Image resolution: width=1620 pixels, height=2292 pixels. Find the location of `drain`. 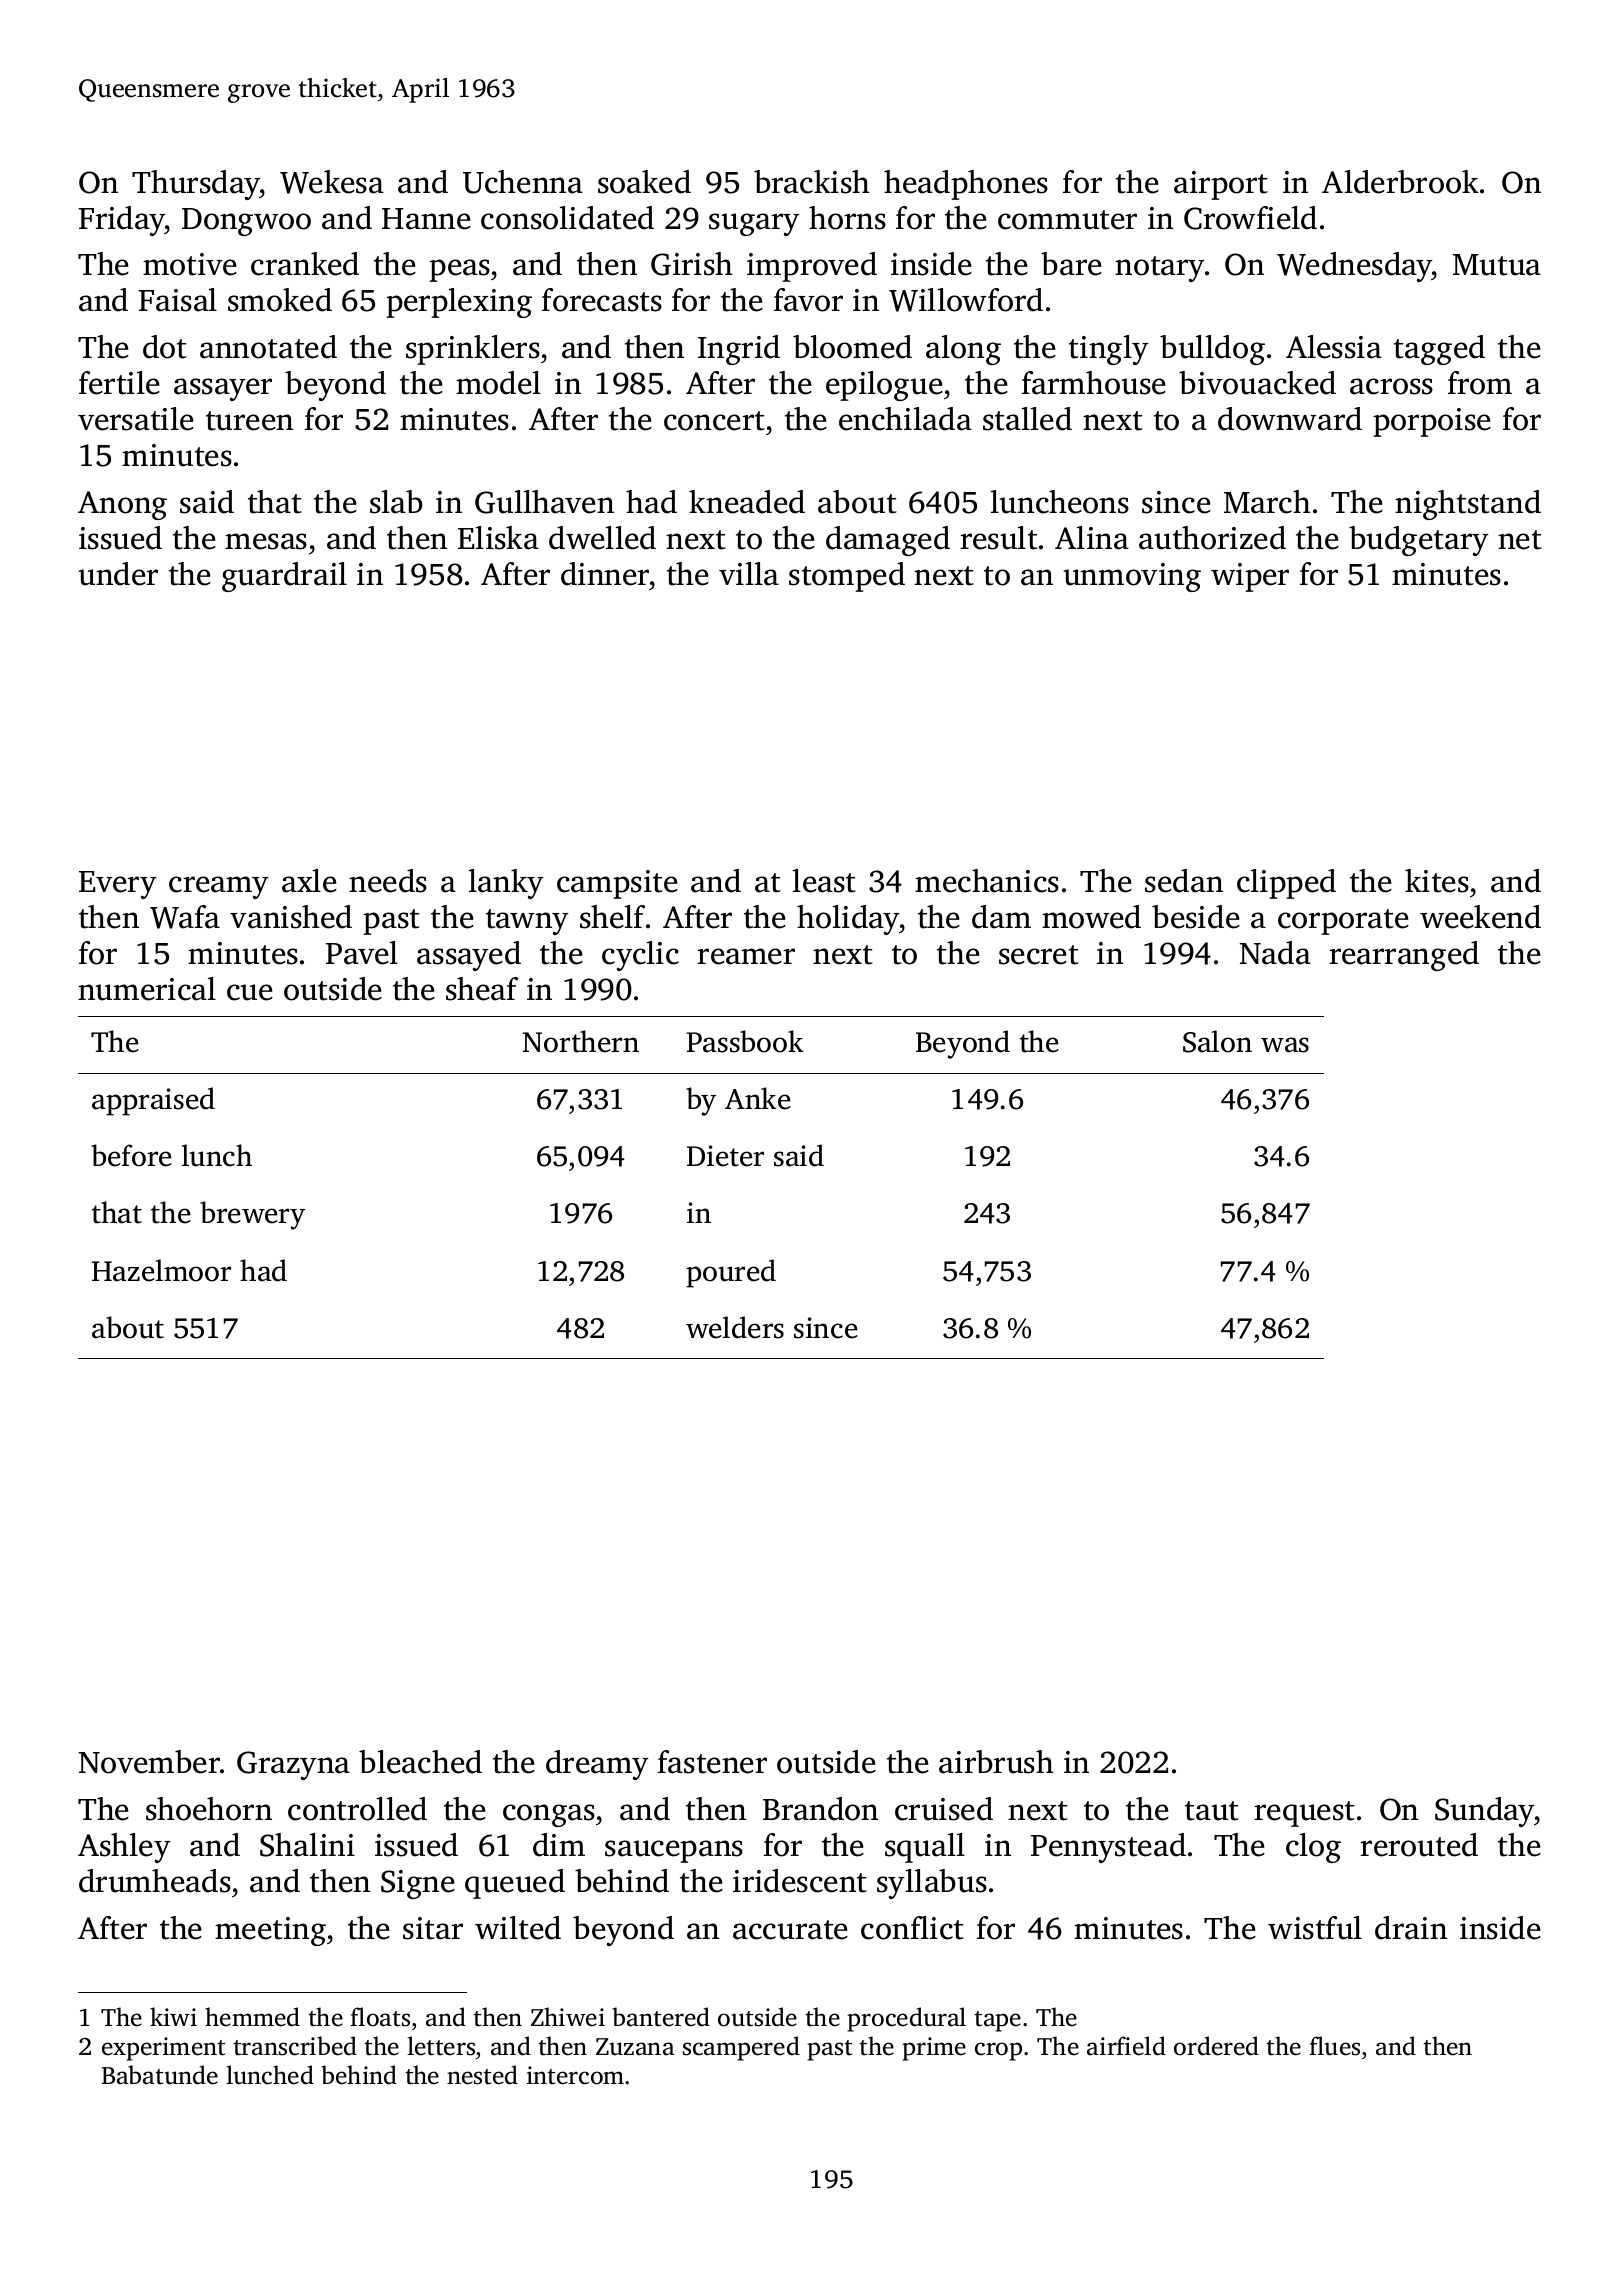

drain is located at coordinates (1411, 1928).
